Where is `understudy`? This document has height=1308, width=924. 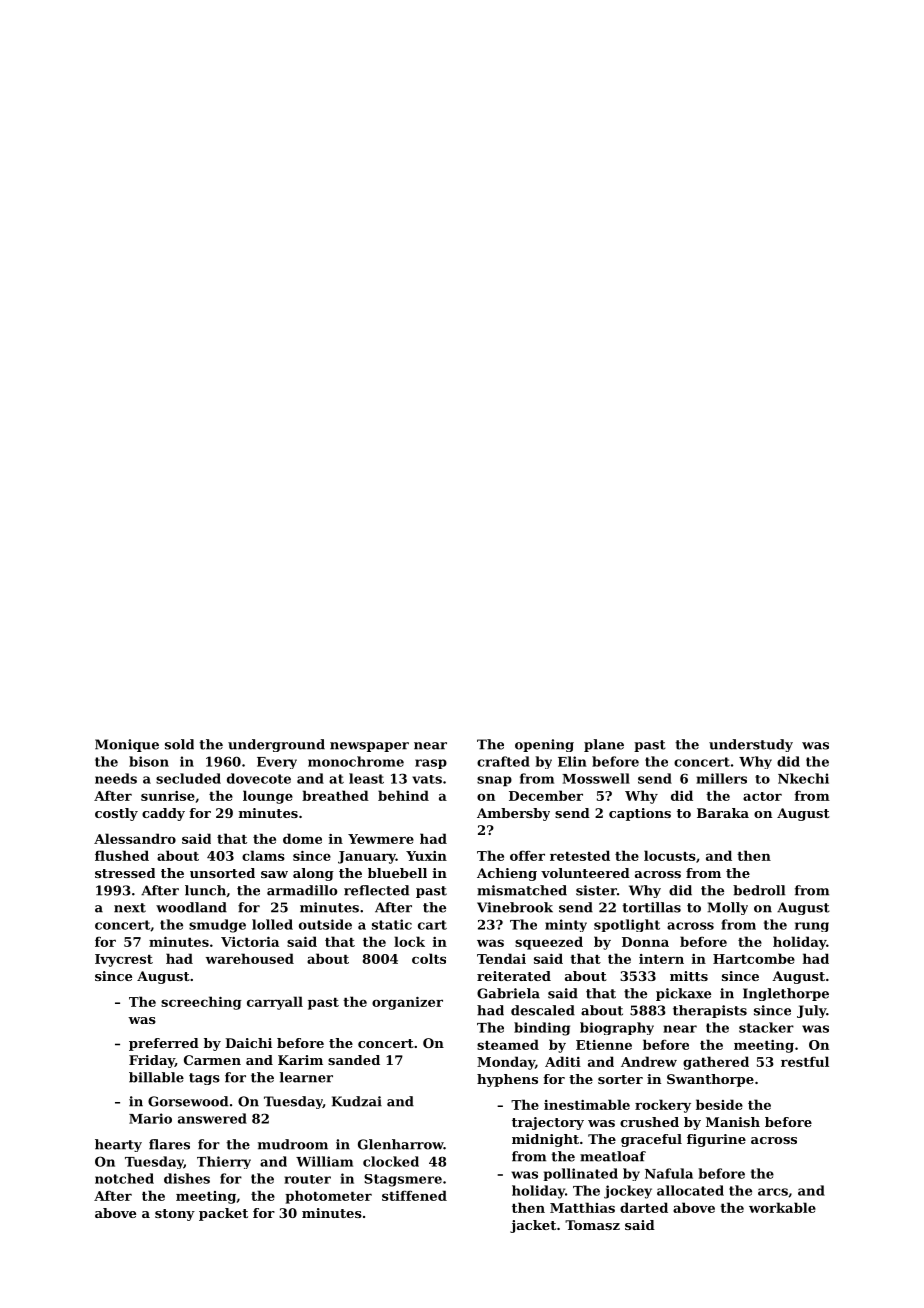 understudy is located at coordinates (751, 745).
